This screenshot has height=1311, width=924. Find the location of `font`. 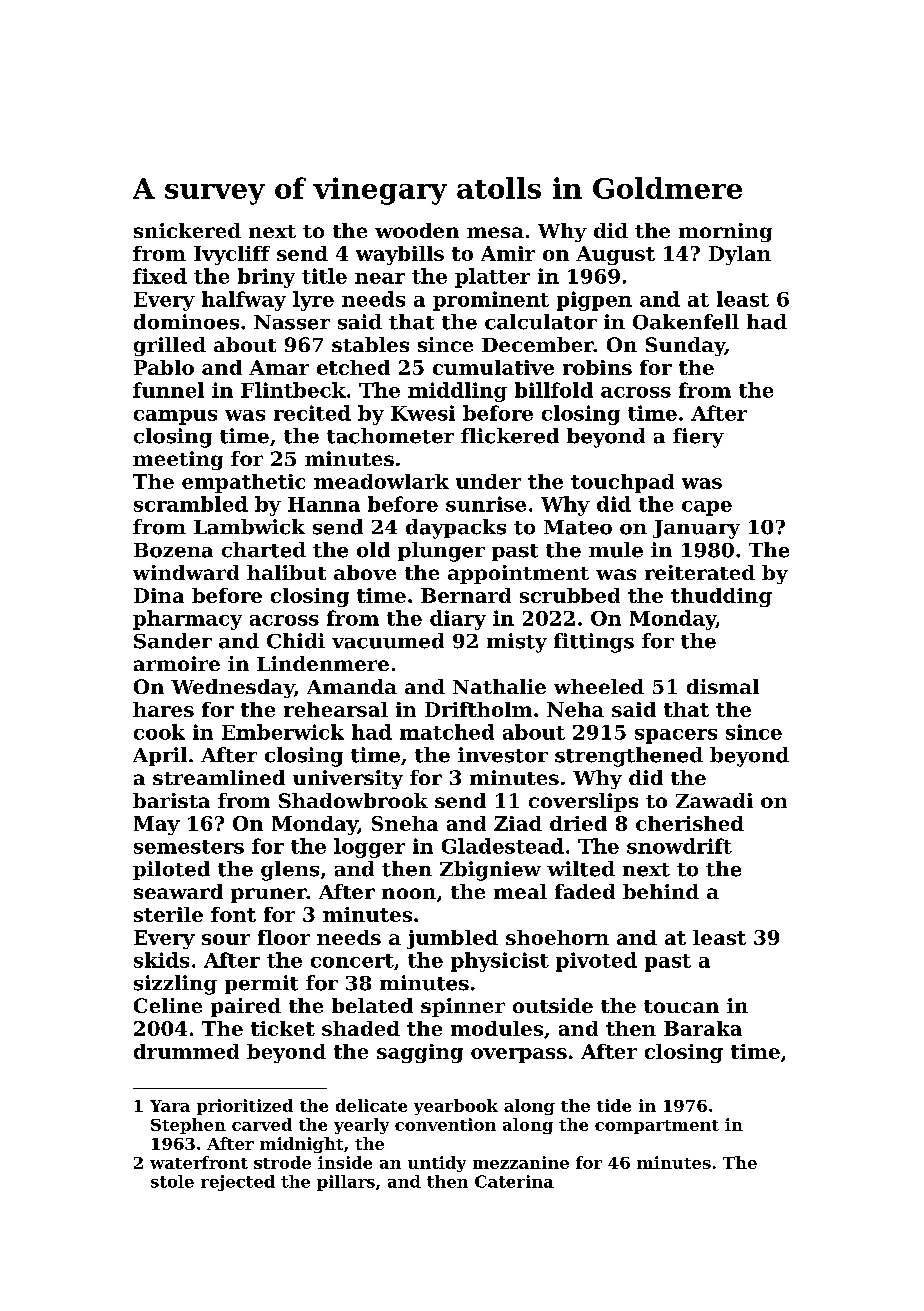

font is located at coordinates (233, 914).
